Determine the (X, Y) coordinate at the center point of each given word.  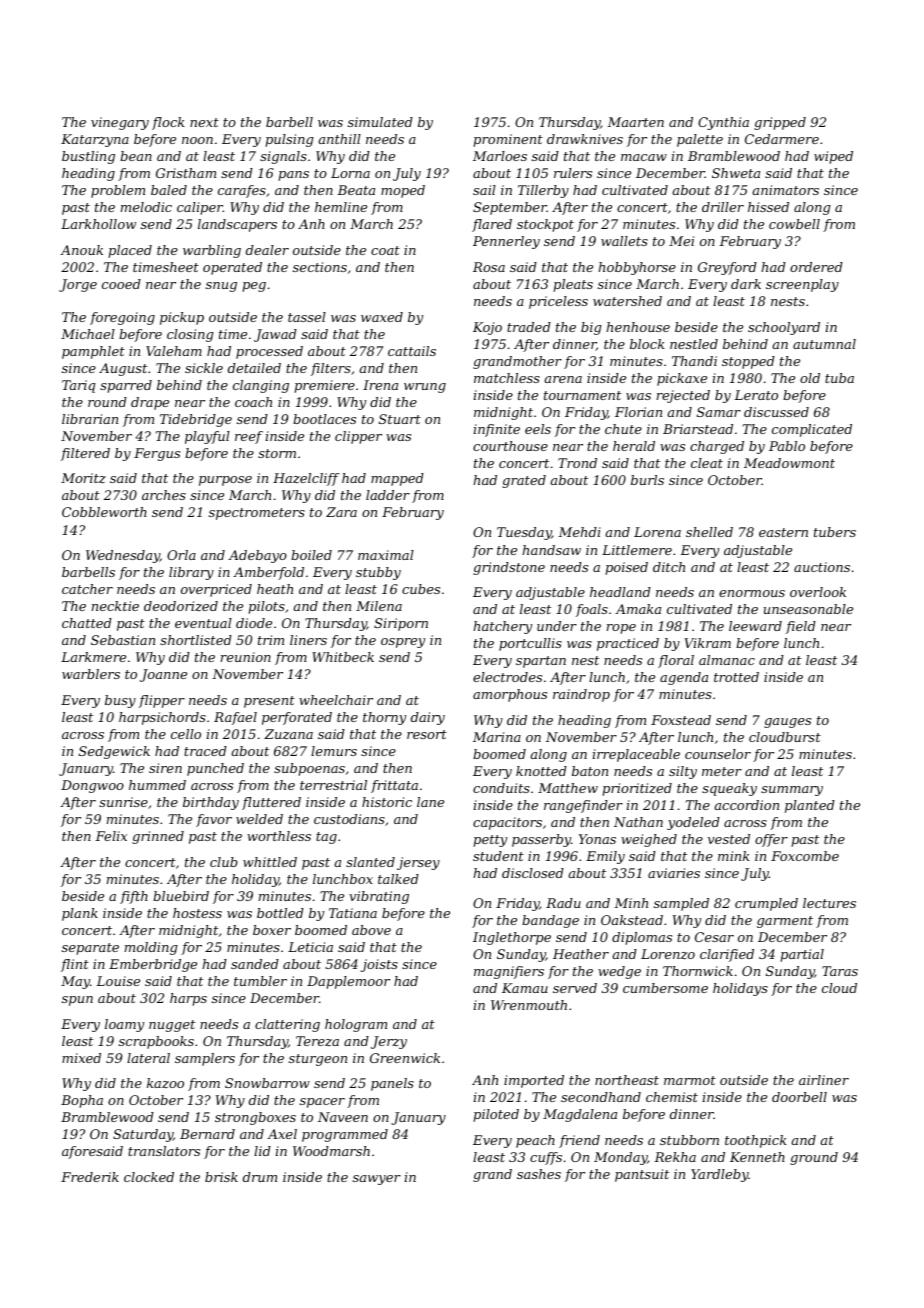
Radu (563, 903)
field (801, 627)
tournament (582, 395)
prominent (508, 140)
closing (190, 335)
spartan (541, 662)
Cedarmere (782, 139)
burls (647, 480)
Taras (840, 971)
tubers (835, 532)
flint (75, 965)
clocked (149, 1177)
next (204, 122)
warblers (91, 674)
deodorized (181, 606)
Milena (379, 606)
